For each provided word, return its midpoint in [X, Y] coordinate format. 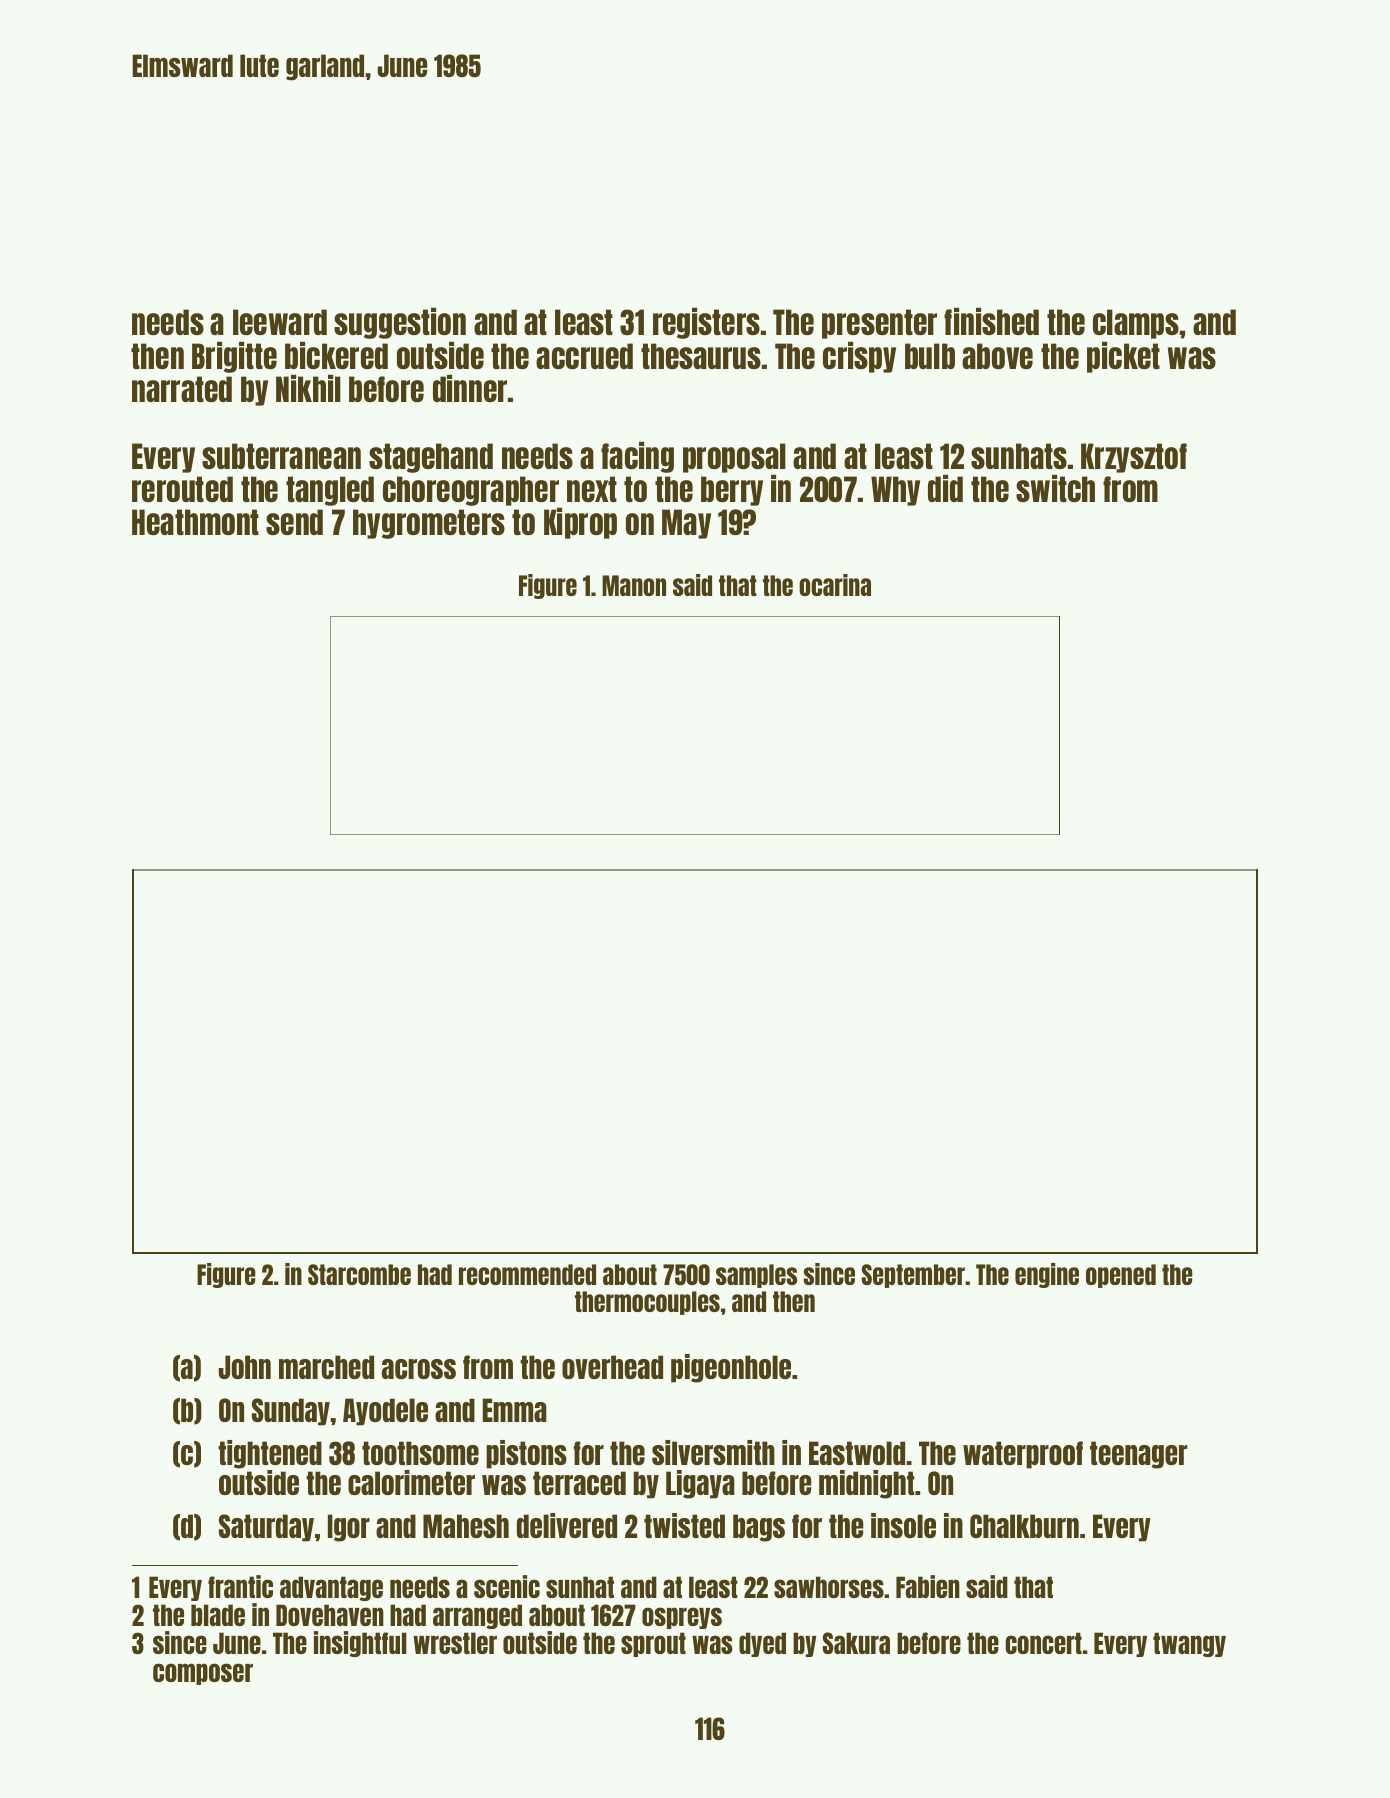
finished [991, 321]
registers [706, 323]
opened [1121, 1276]
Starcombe [359, 1274]
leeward [280, 322]
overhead [612, 1367]
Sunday [291, 1412]
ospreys [682, 1618]
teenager [1138, 1455]
